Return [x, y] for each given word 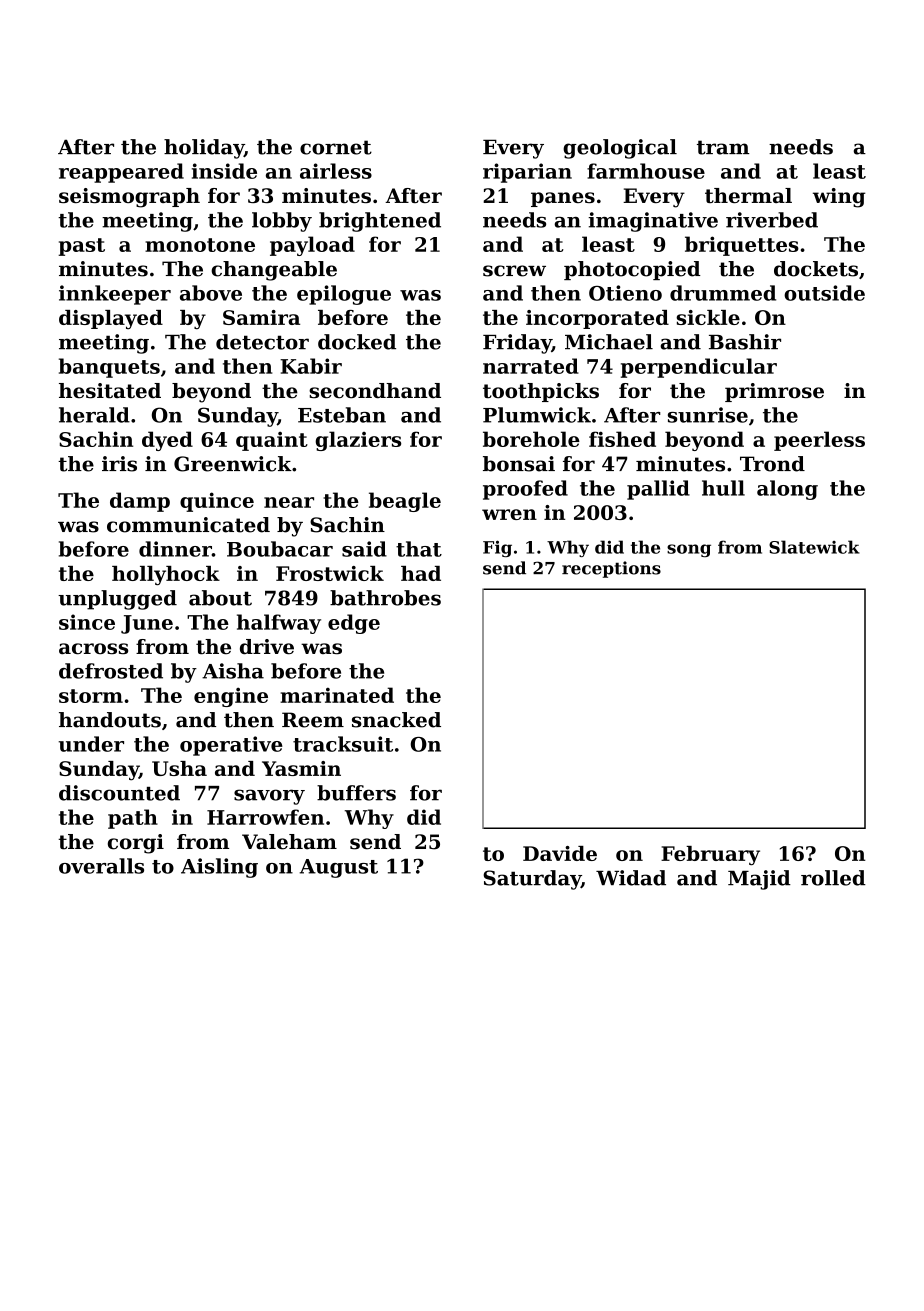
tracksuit [343, 744]
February [710, 855]
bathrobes [385, 598]
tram [723, 147]
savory [269, 797]
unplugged [117, 600]
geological [620, 149]
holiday [204, 149]
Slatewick [814, 547]
